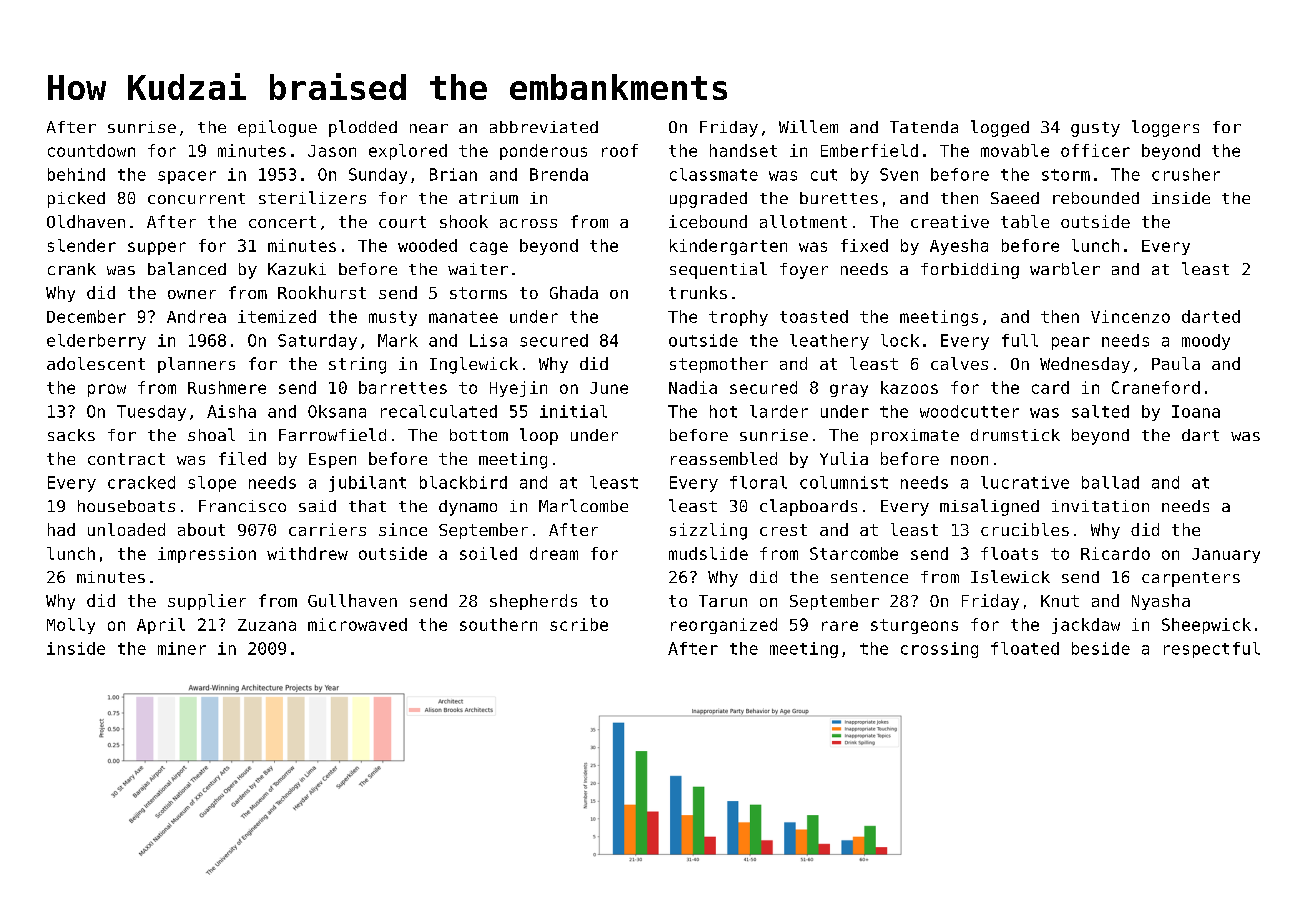 The width and height of the screenshot is (1308, 924). What do you see at coordinates (533, 602) in the screenshot?
I see `shepherds` at bounding box center [533, 602].
